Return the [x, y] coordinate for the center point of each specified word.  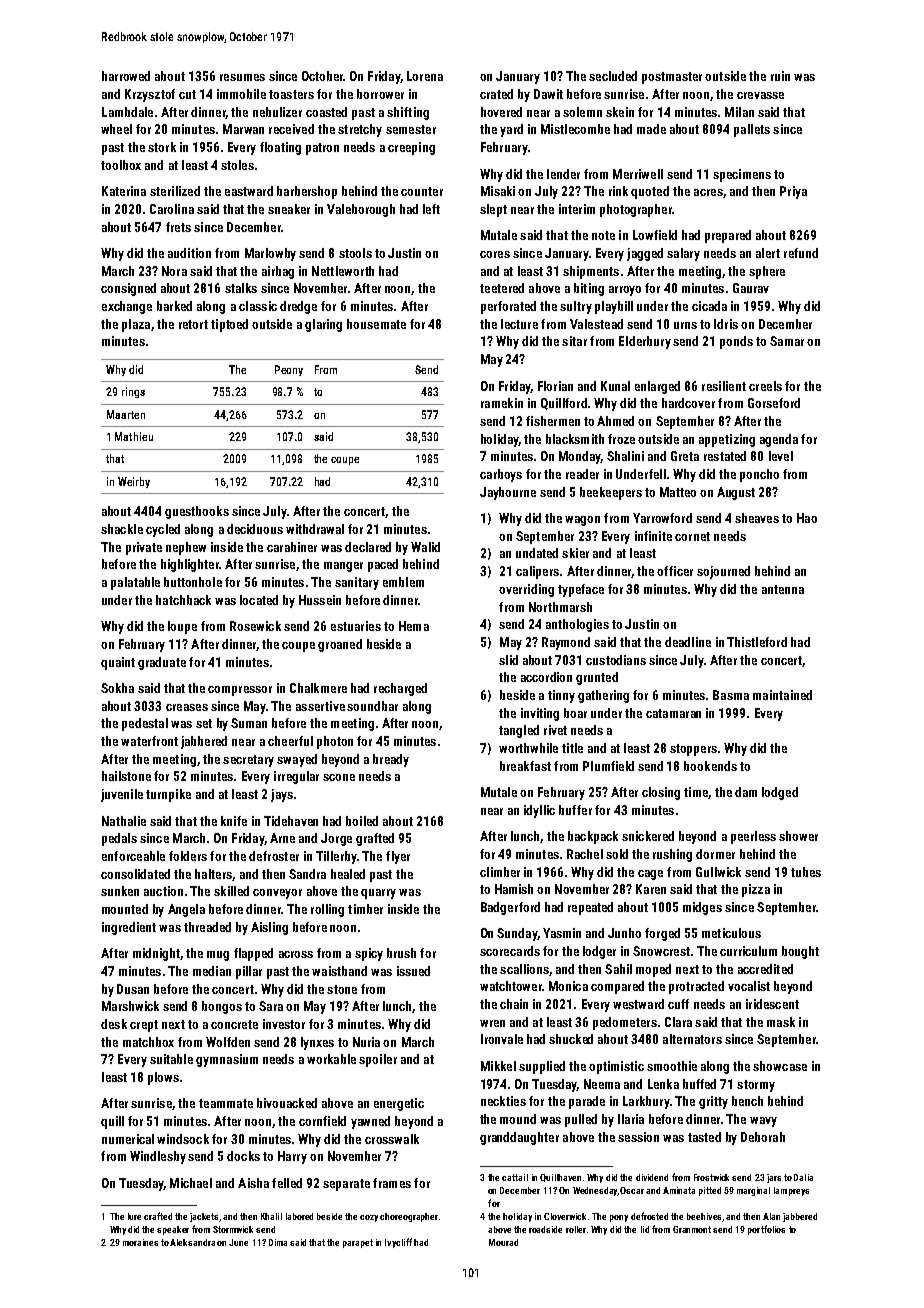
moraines [140, 1242]
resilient [724, 386]
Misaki [498, 191]
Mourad [503, 1242]
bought [800, 952]
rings [133, 392]
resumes [242, 77]
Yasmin [562, 933]
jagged [645, 254]
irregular [296, 777]
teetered [502, 288]
